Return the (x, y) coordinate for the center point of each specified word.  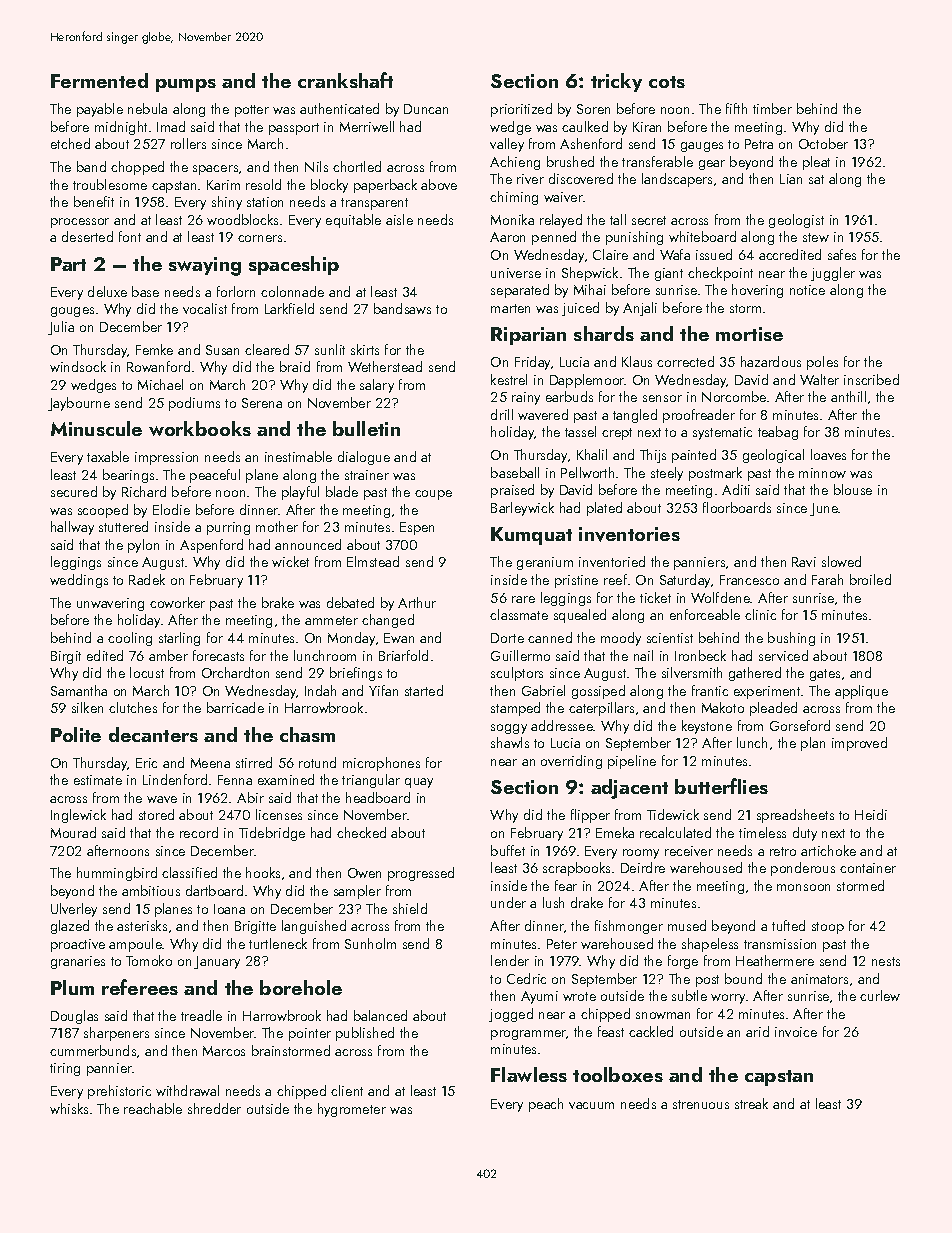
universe (516, 273)
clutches (133, 707)
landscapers (677, 180)
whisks (69, 1108)
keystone (707, 727)
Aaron (507, 237)
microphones (381, 764)
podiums (194, 404)
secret (649, 220)
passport (294, 129)
